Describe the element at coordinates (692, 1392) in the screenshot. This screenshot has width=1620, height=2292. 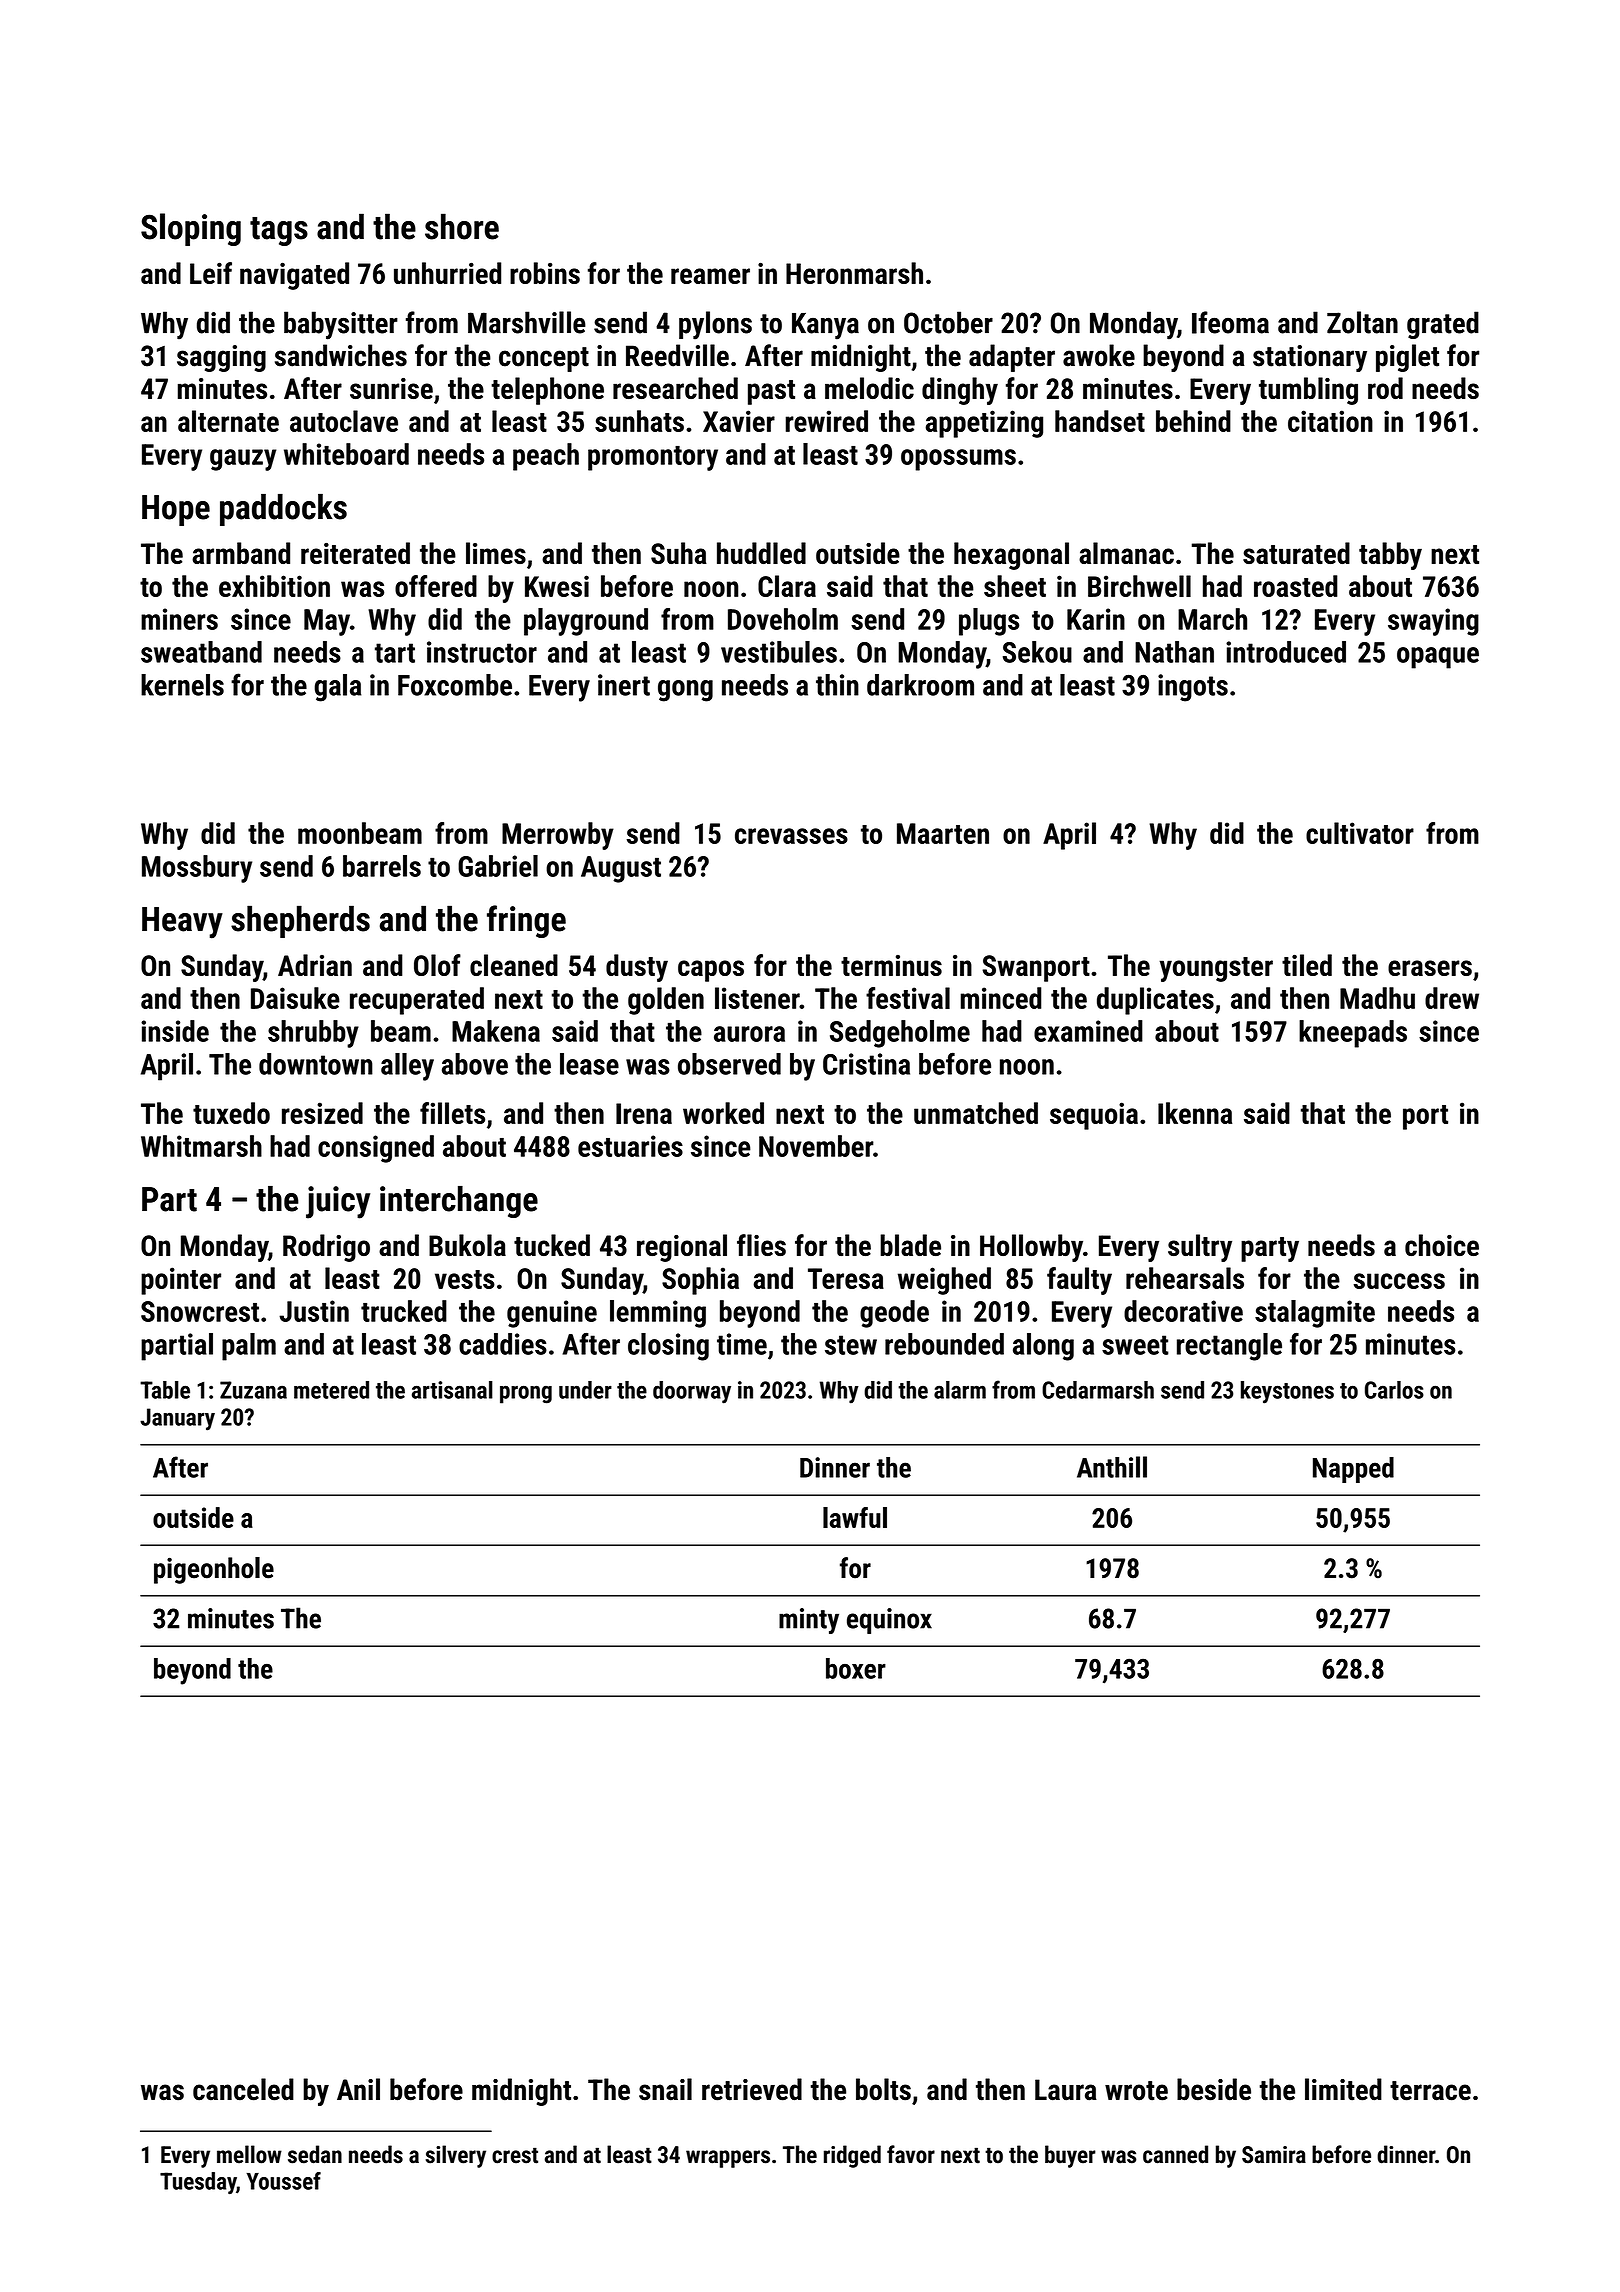
I see `doorway` at that location.
